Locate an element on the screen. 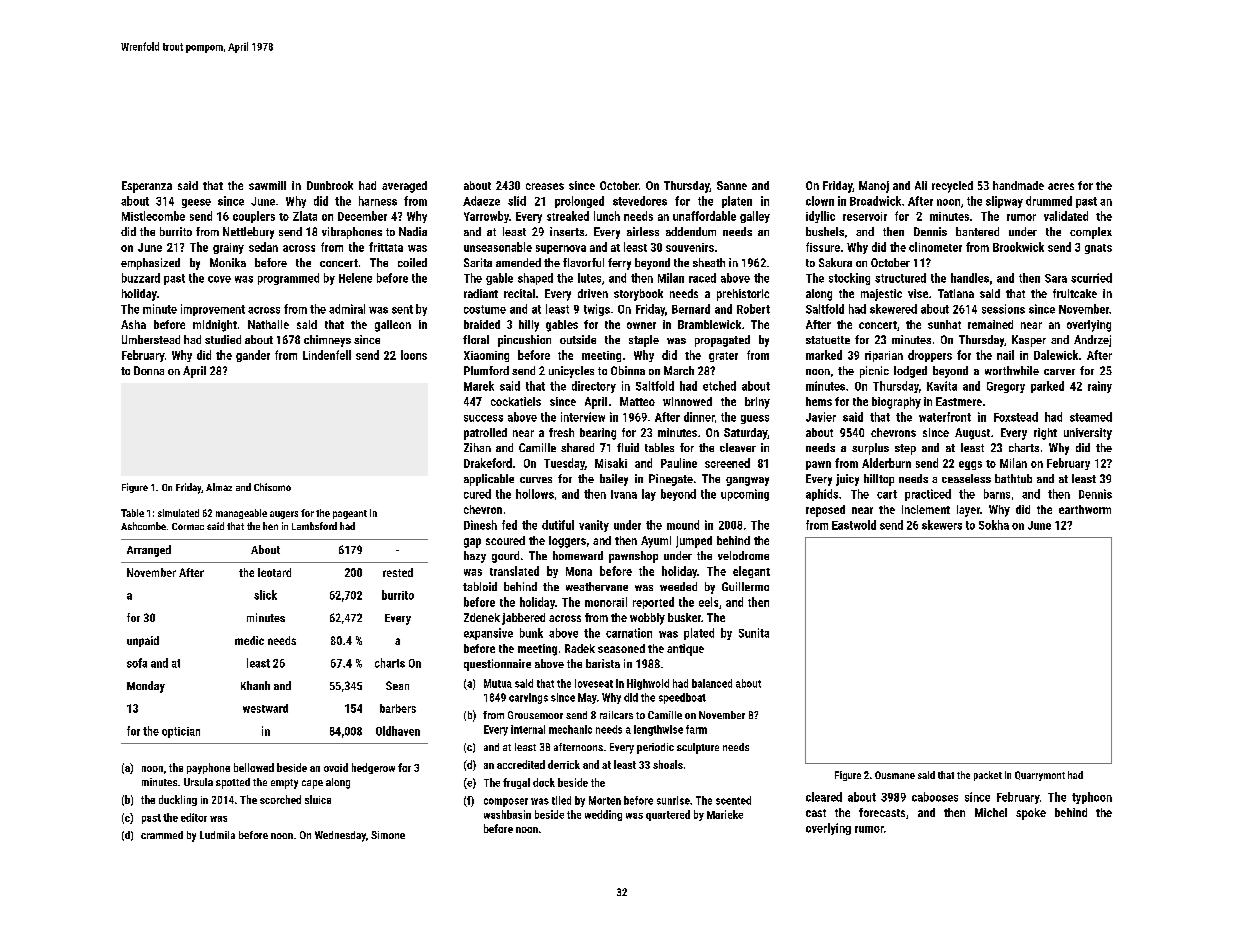 The image size is (1233, 952). optician is located at coordinates (181, 732).
